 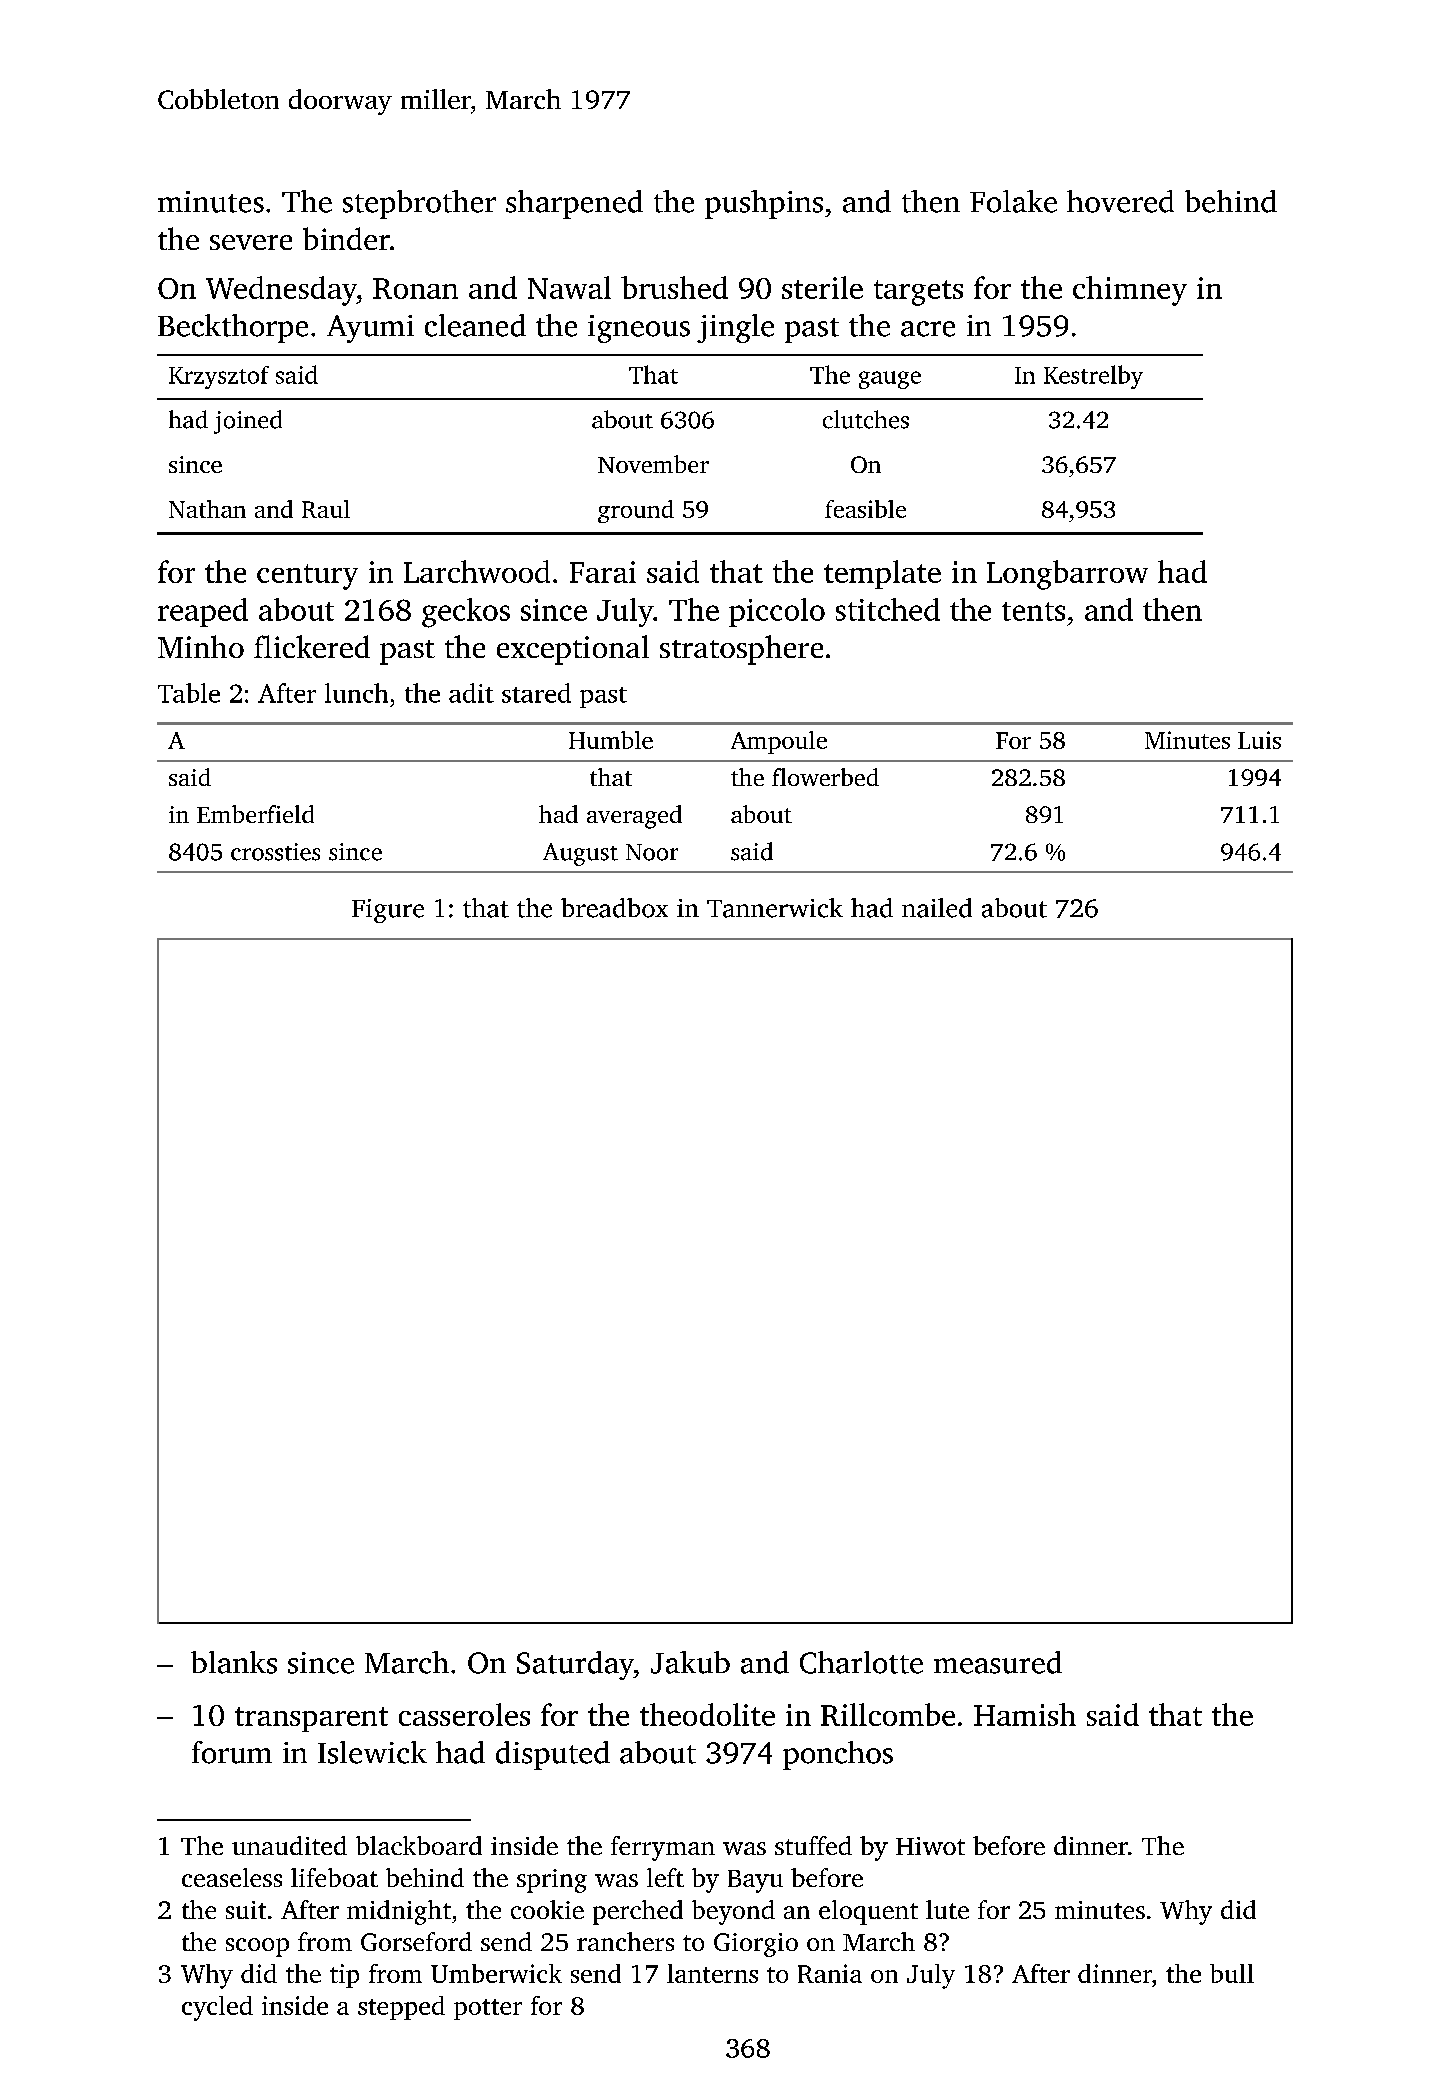 What do you see at coordinates (937, 908) in the image?
I see `nailed` at bounding box center [937, 908].
